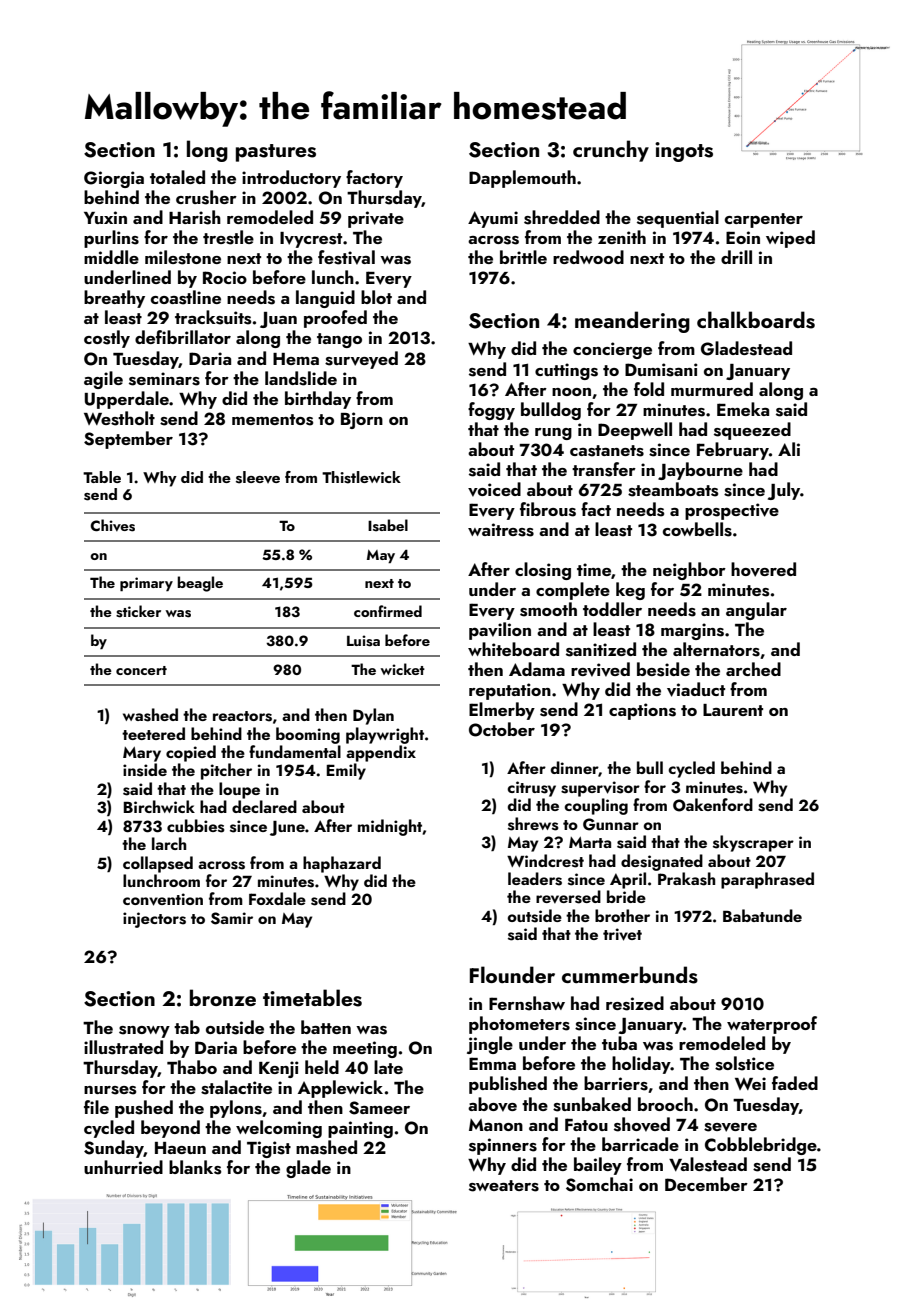  What do you see at coordinates (138, 611) in the document?
I see `sticker` at bounding box center [138, 611].
